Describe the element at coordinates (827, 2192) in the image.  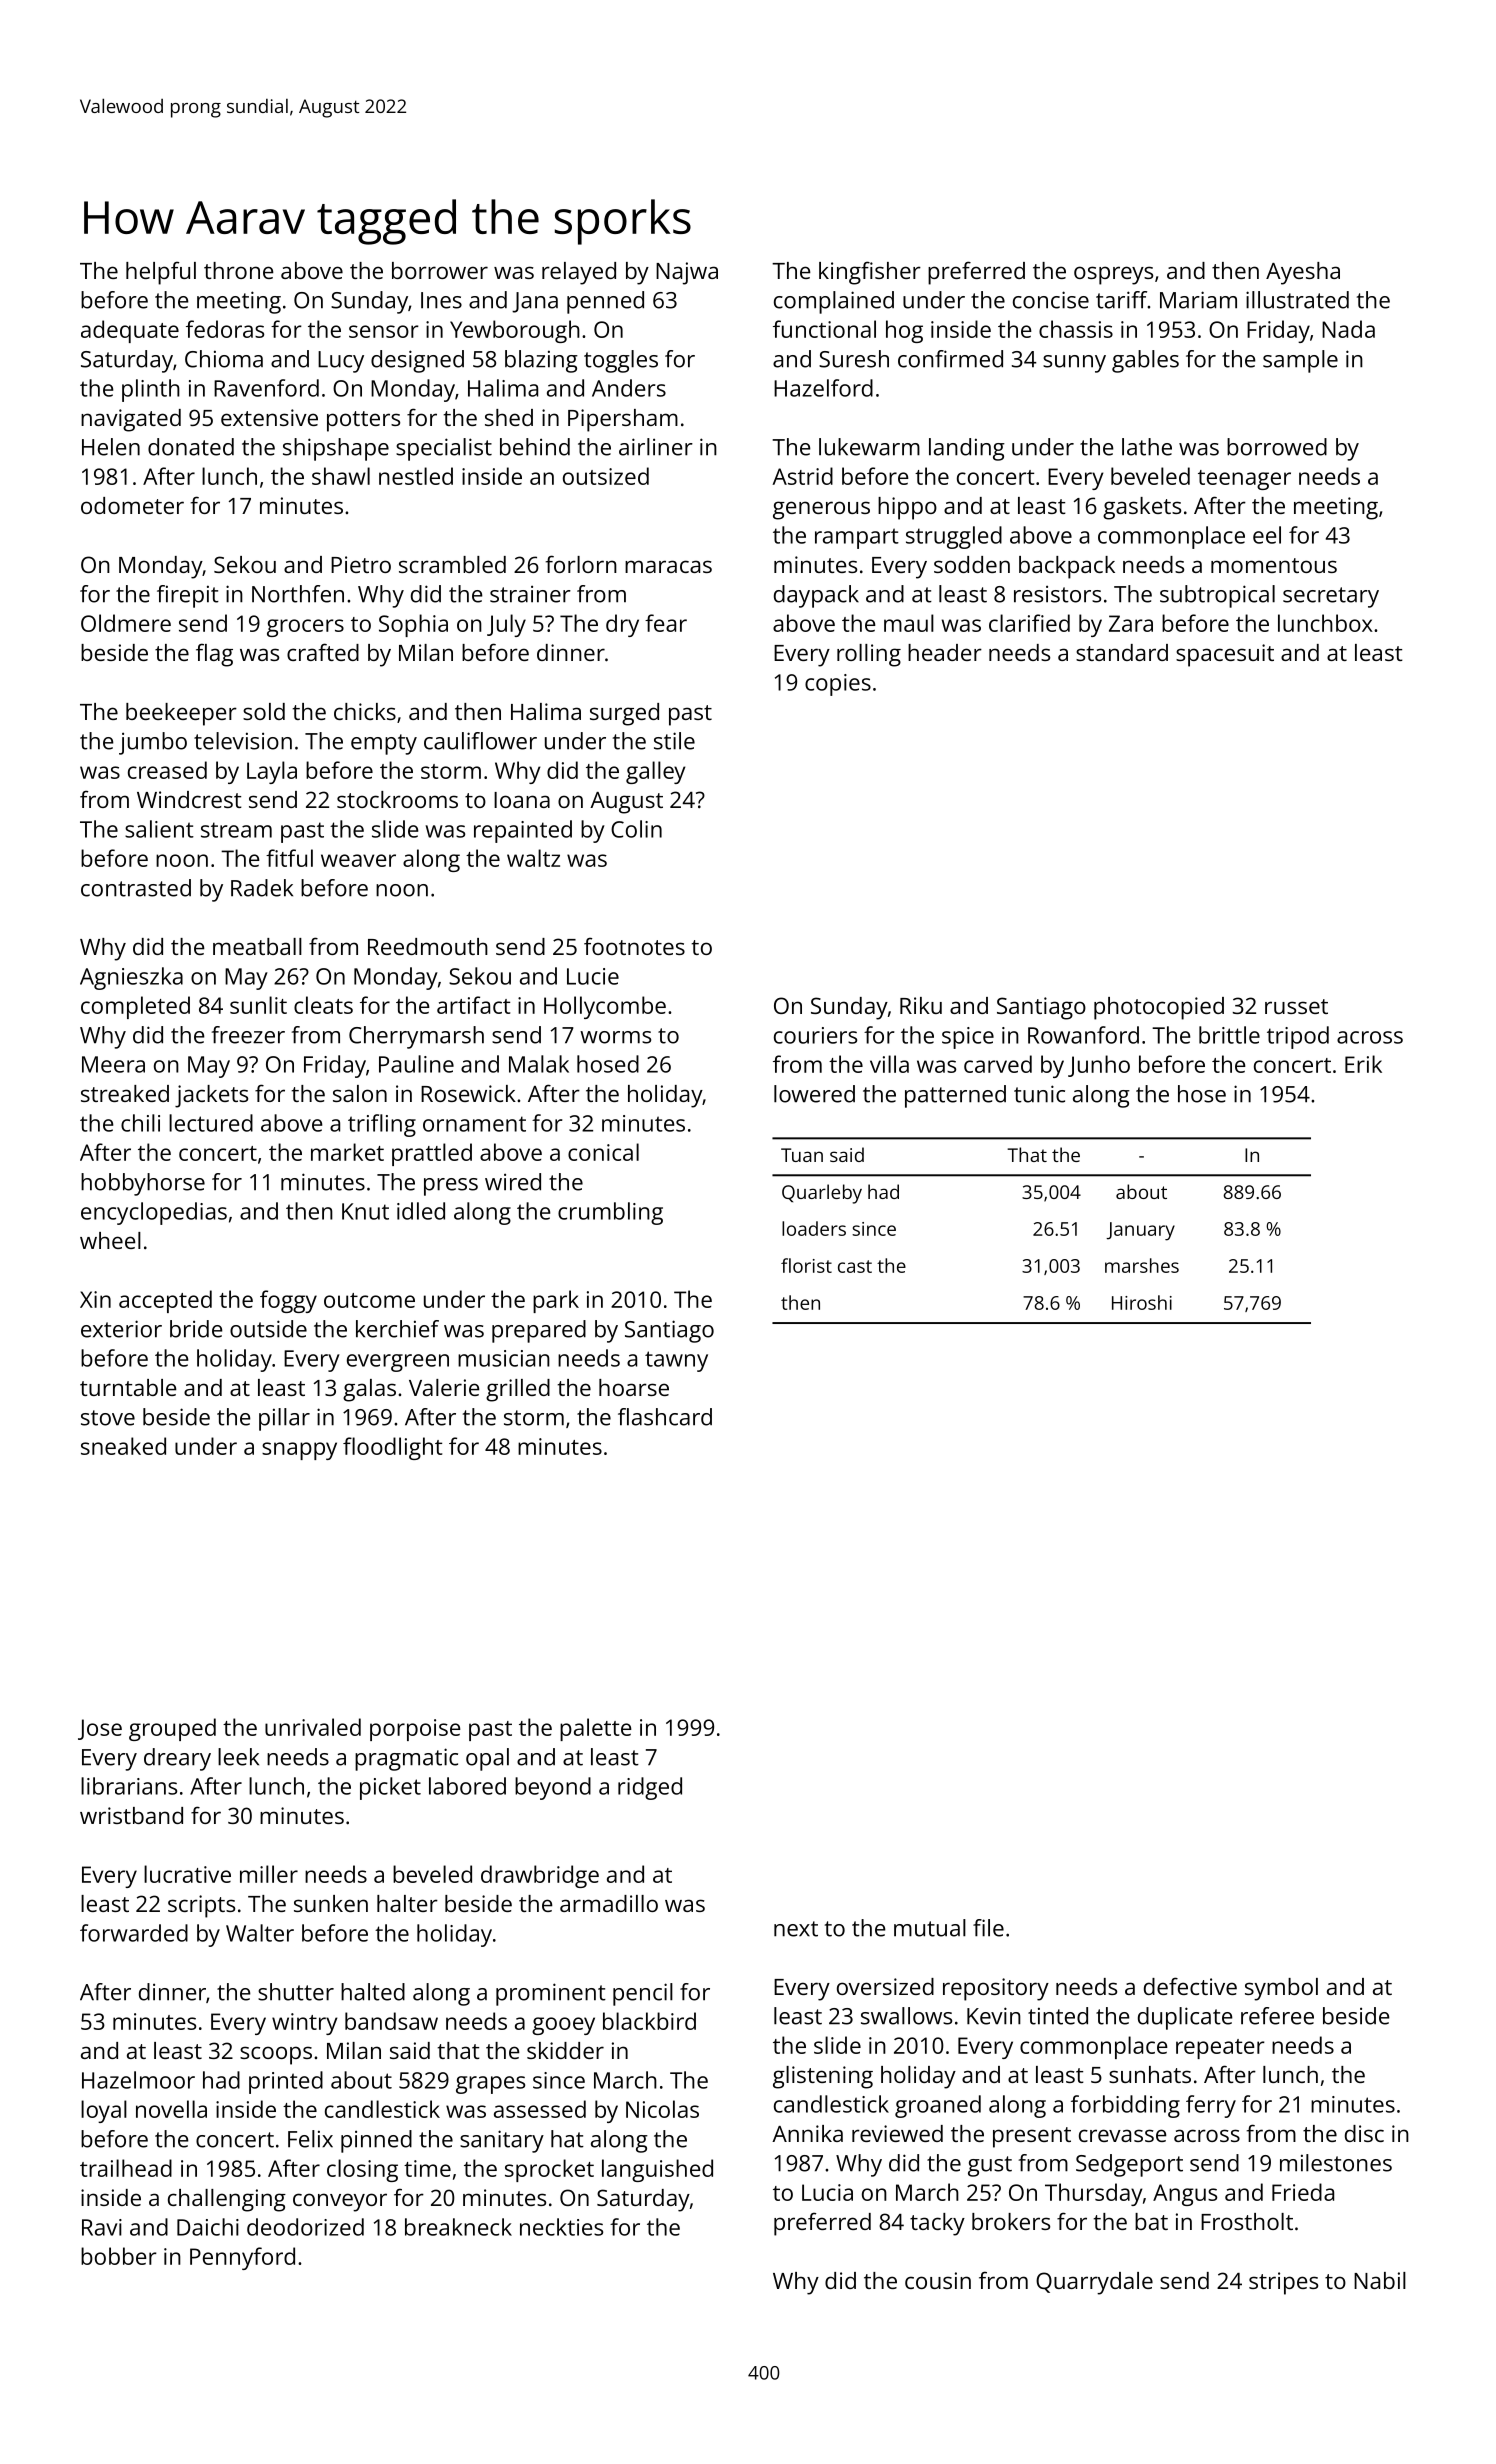
I see `Lucia` at that location.
